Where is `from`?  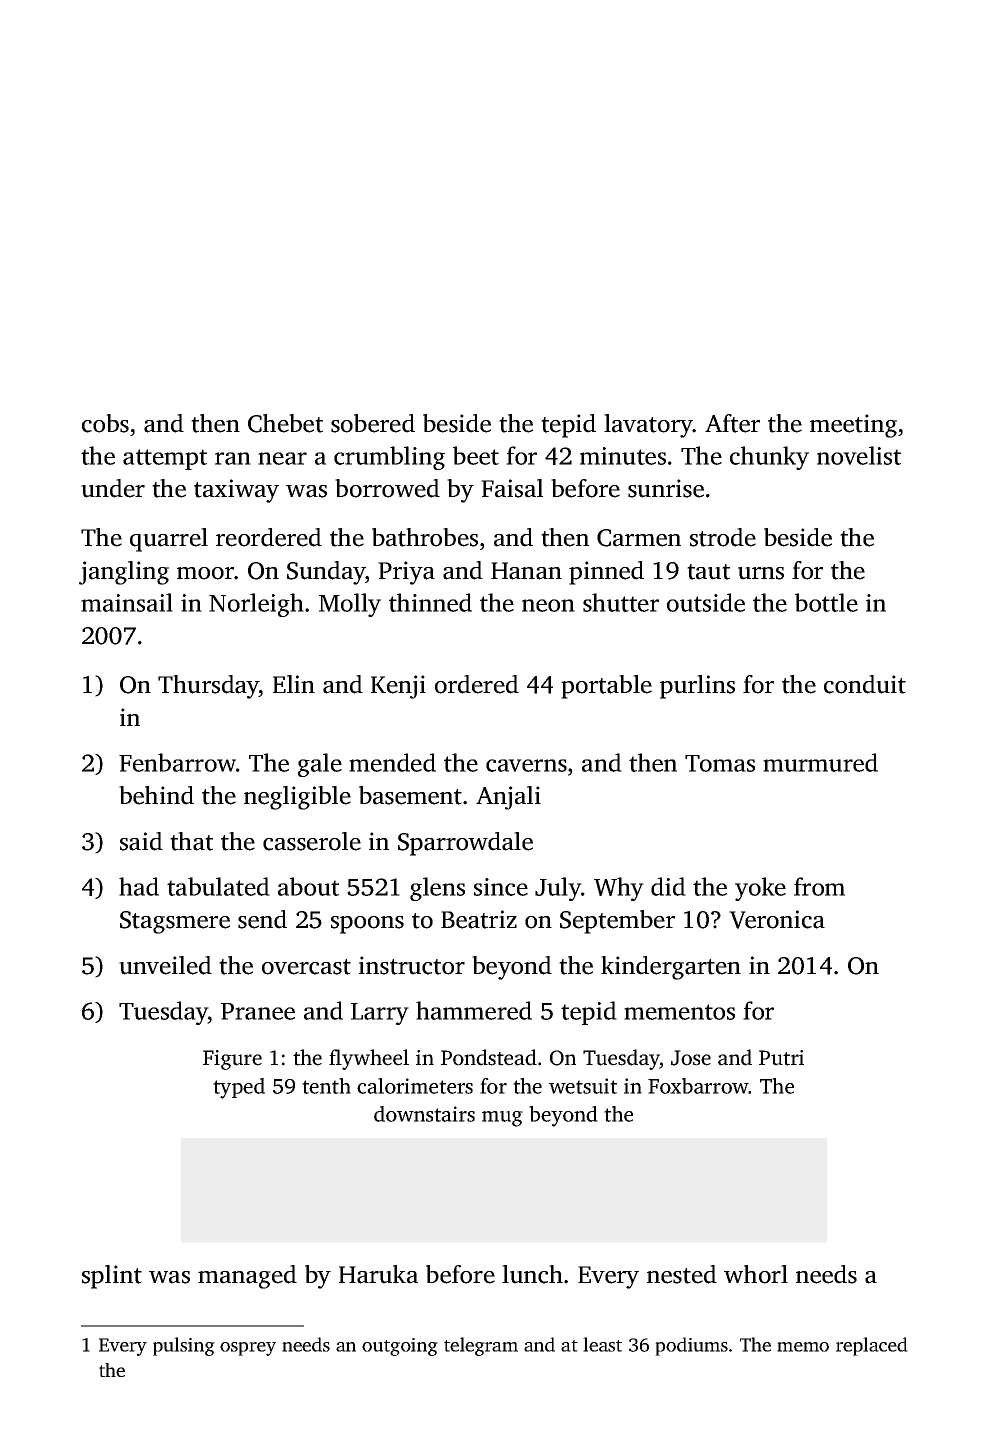
from is located at coordinates (819, 886).
